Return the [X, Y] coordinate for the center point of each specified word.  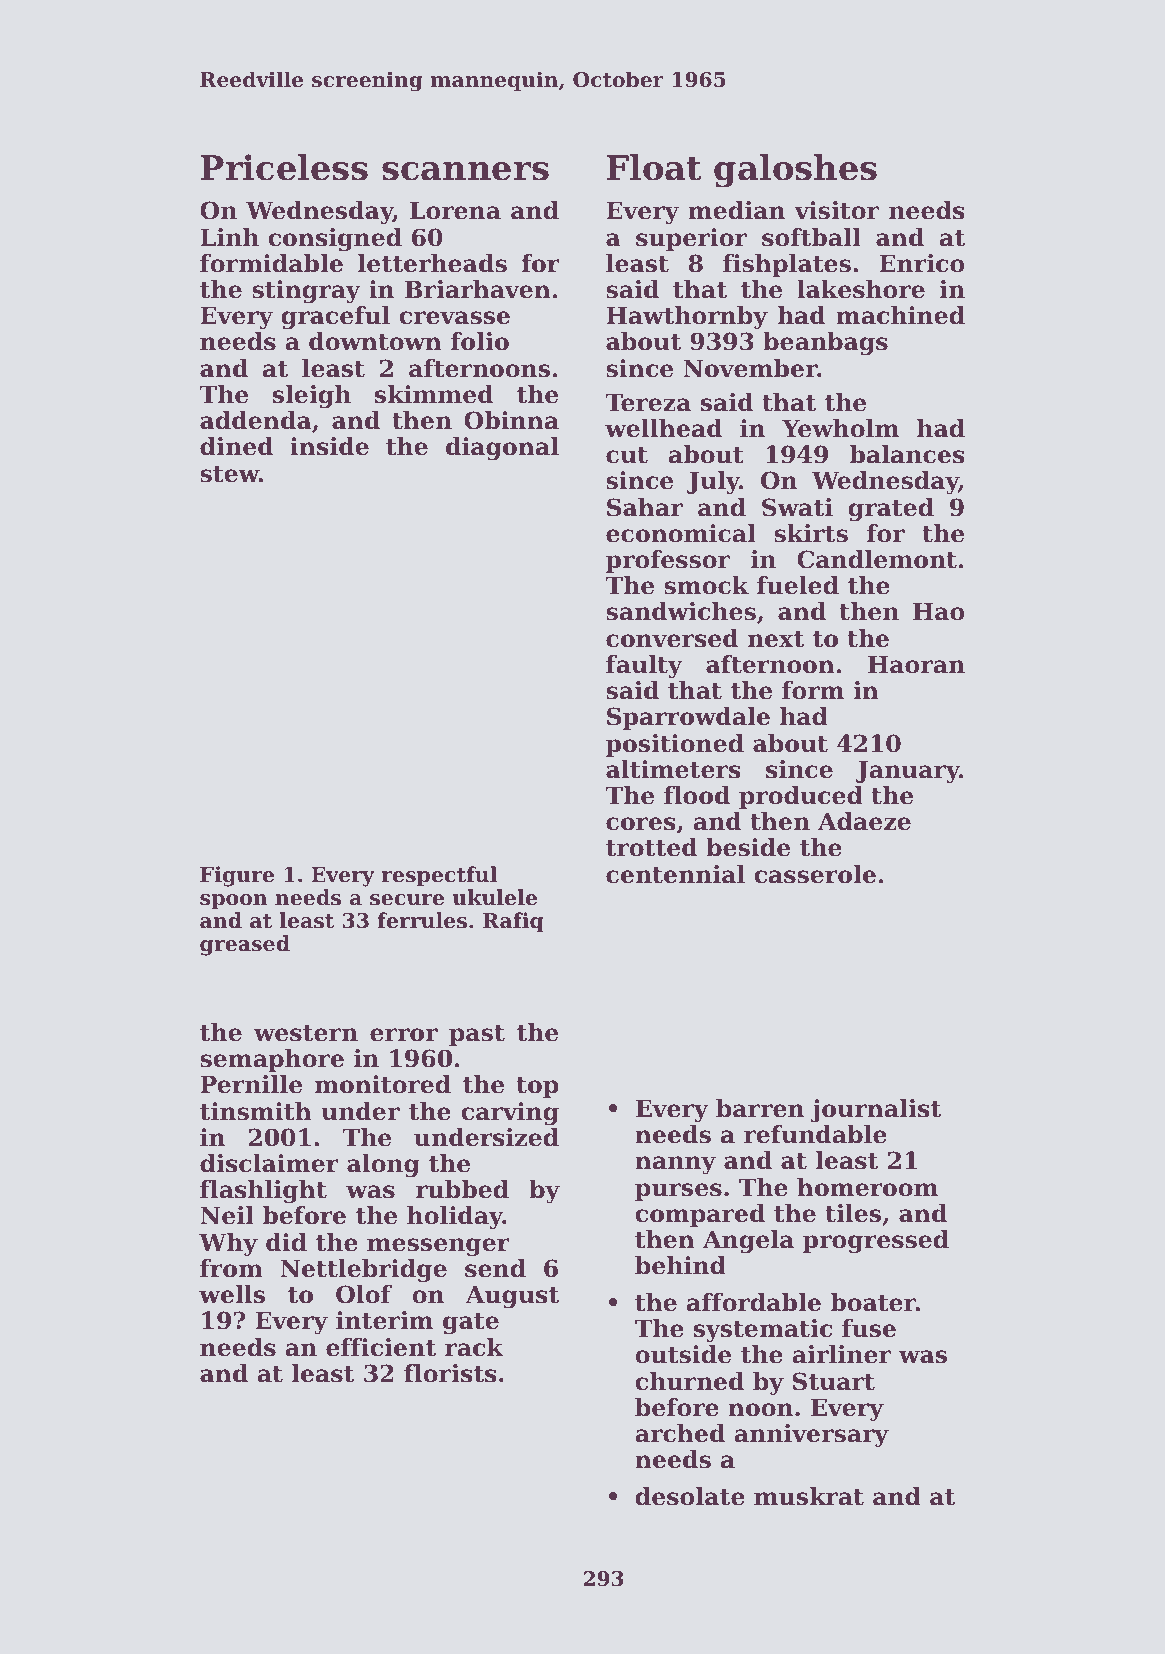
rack [474, 1347]
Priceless [284, 167]
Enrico [922, 263]
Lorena [455, 211]
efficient [381, 1347]
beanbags [825, 343]
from [231, 1268]
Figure [237, 876]
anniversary [812, 1435]
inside [329, 446]
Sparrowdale [688, 718]
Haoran [916, 665]
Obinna [511, 420]
